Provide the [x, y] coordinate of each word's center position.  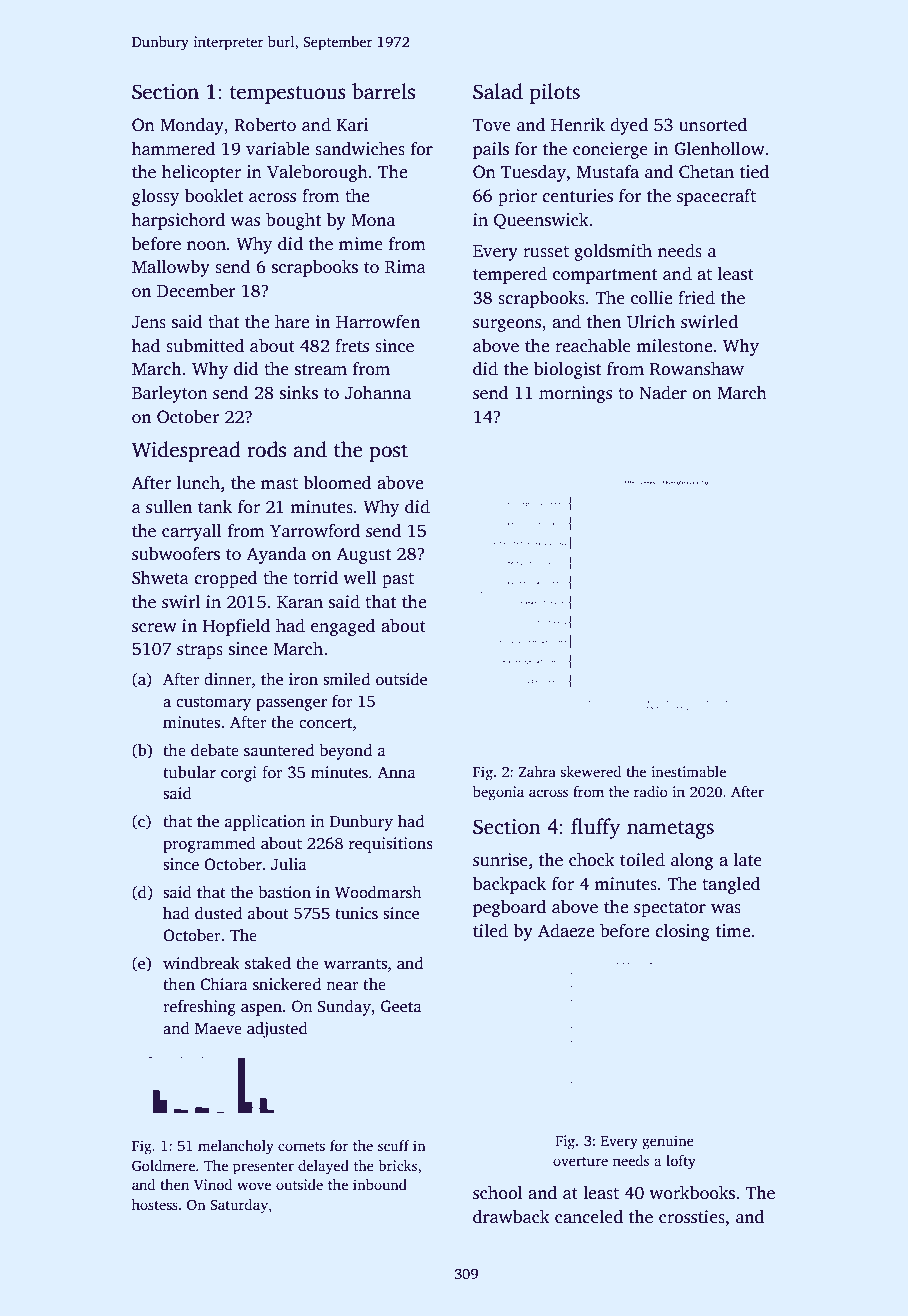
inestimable [688, 771]
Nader [663, 393]
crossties [692, 1217]
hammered [174, 149]
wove [254, 1186]
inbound [380, 1184]
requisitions [391, 845]
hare [292, 322]
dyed [629, 126]
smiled [346, 679]
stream [321, 370]
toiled [642, 860]
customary [213, 704]
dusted [218, 913]
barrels [383, 91]
